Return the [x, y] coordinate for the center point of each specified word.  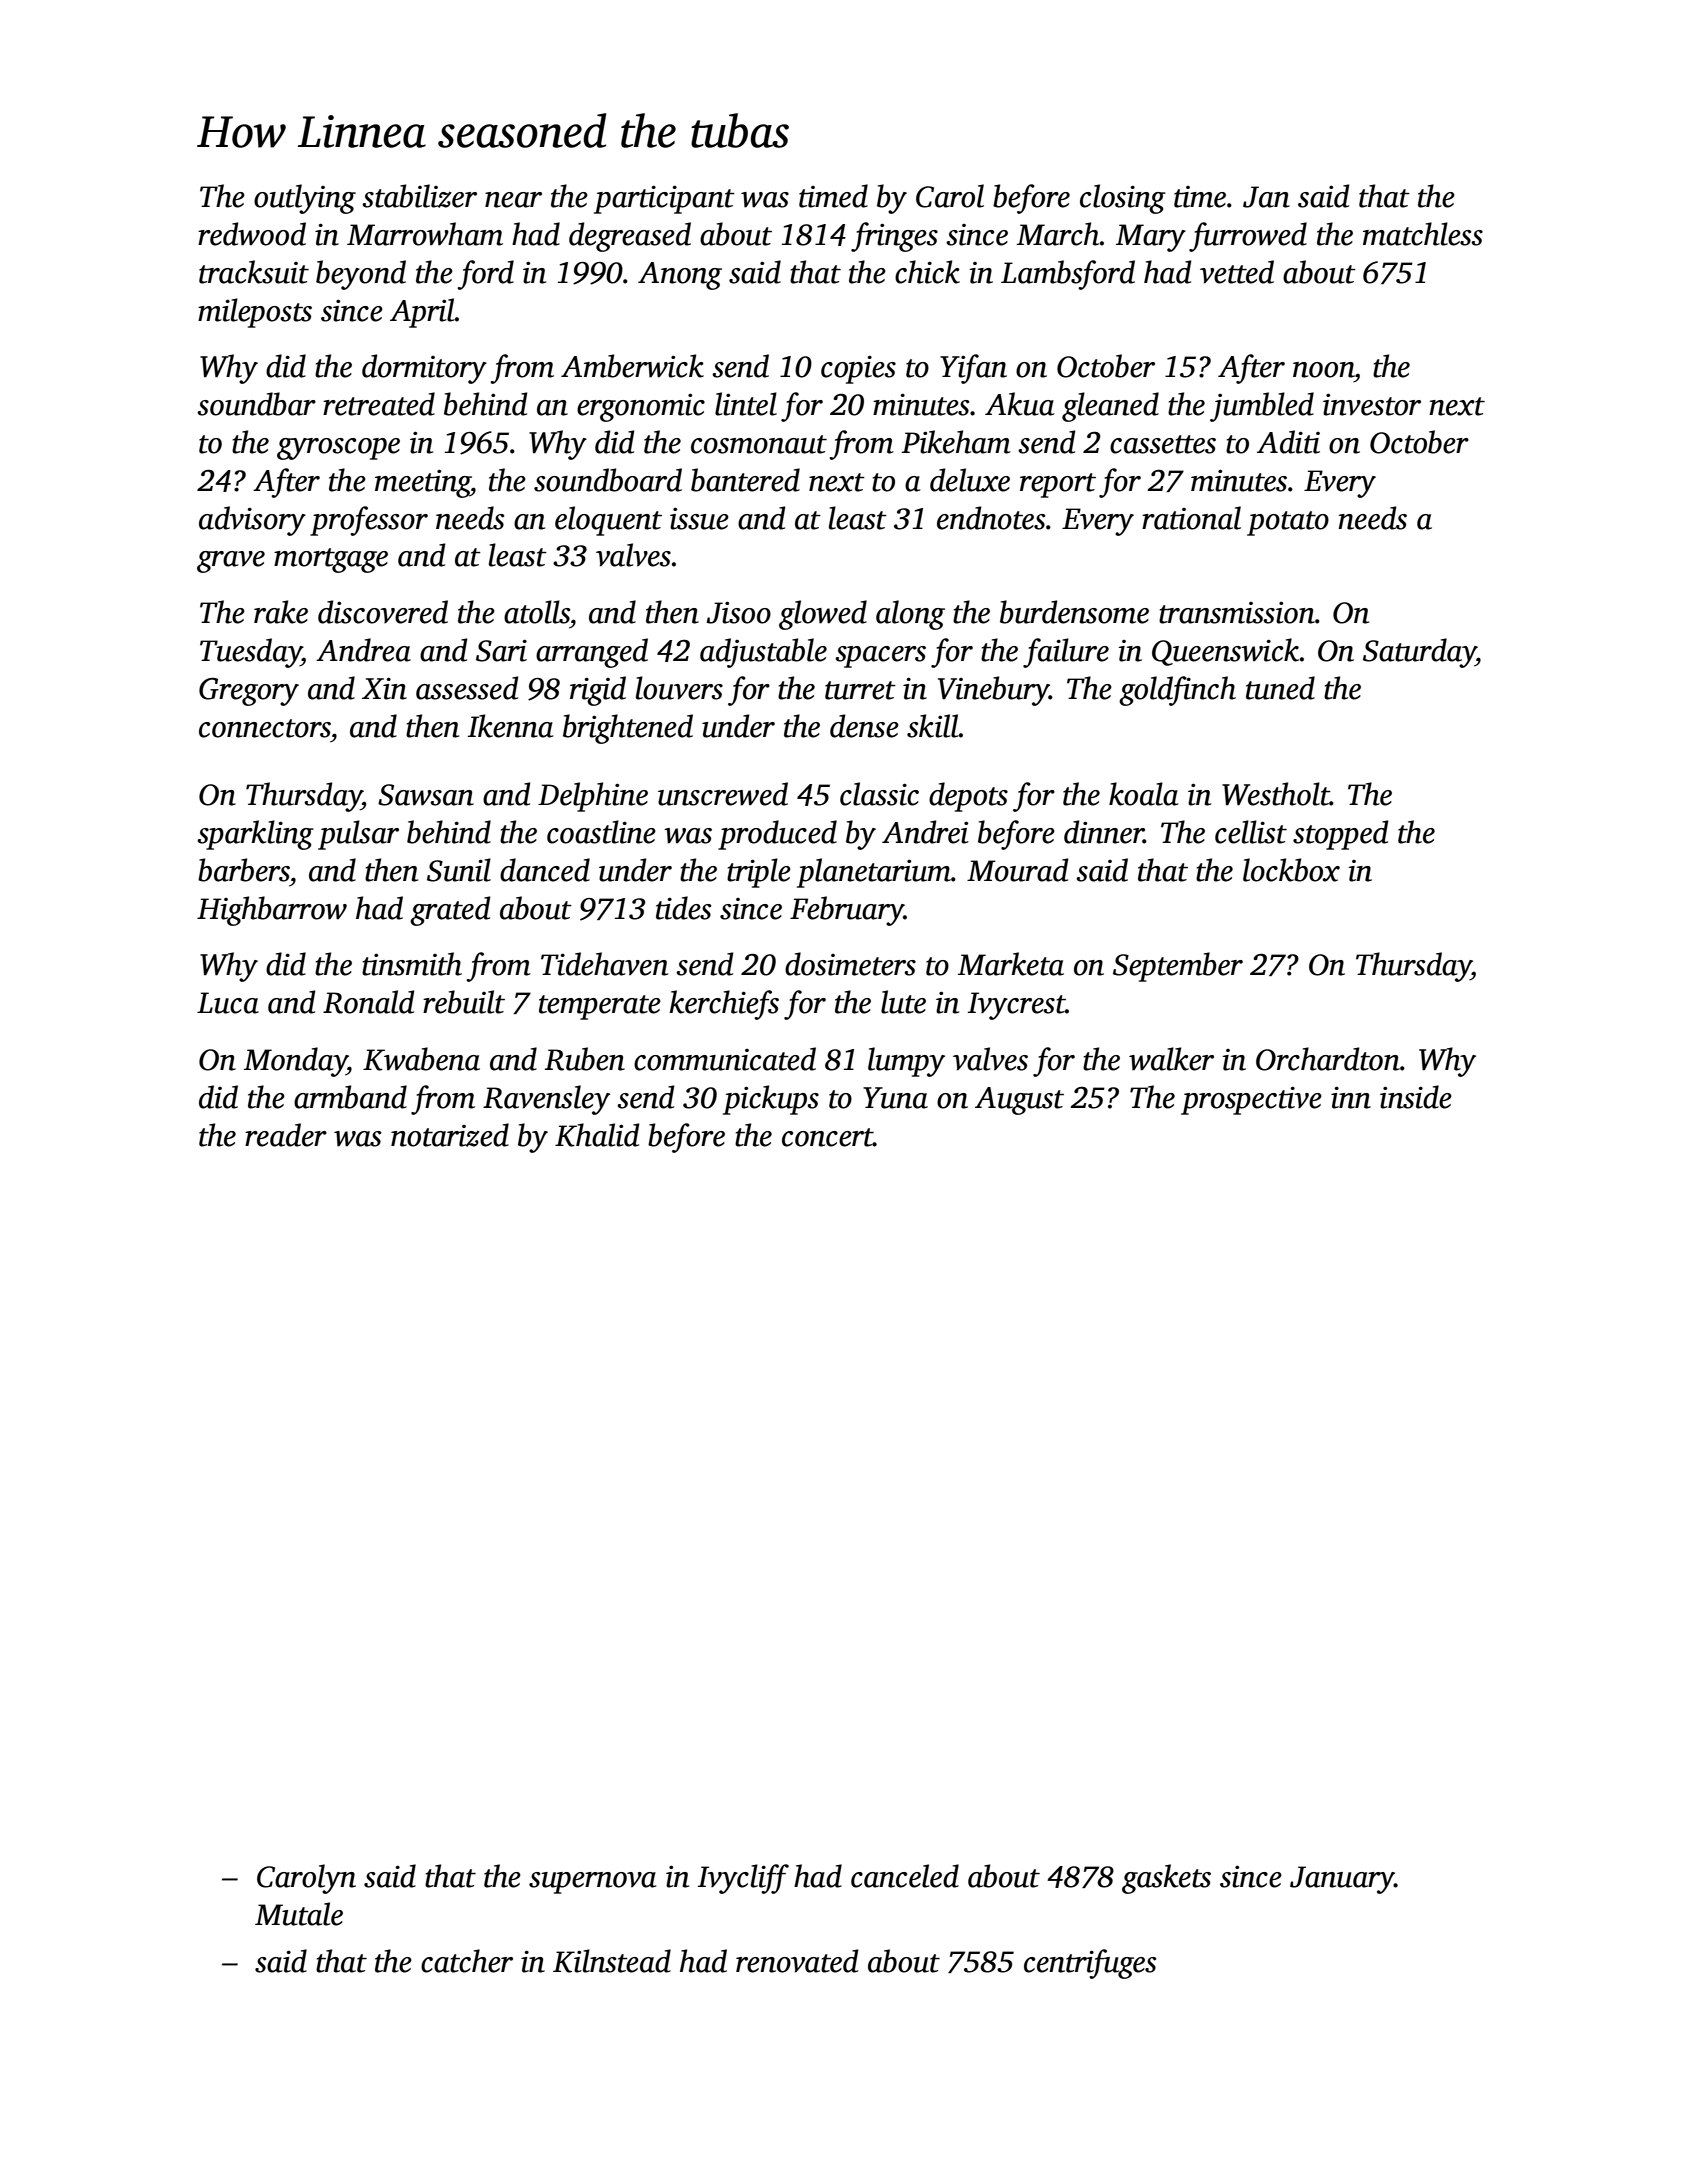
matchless [1423, 234]
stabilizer [419, 196]
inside [1416, 1097]
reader [286, 1135]
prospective [1251, 1101]
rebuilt [464, 1002]
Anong [680, 276]
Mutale [299, 1914]
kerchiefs [724, 1005]
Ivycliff [743, 1879]
